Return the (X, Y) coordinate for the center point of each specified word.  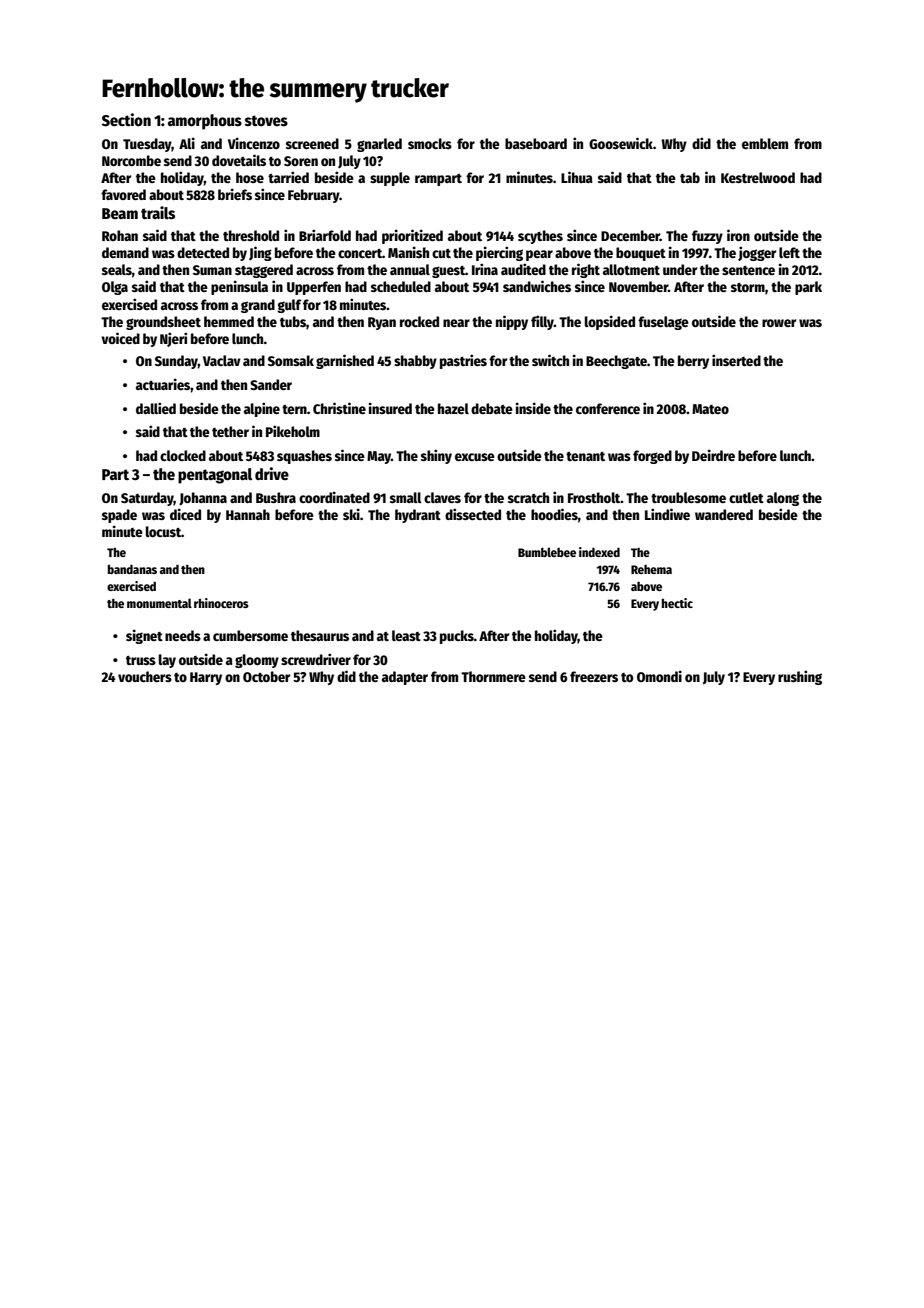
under (680, 269)
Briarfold (325, 235)
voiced (120, 338)
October (266, 676)
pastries (463, 361)
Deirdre (713, 455)
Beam (120, 213)
